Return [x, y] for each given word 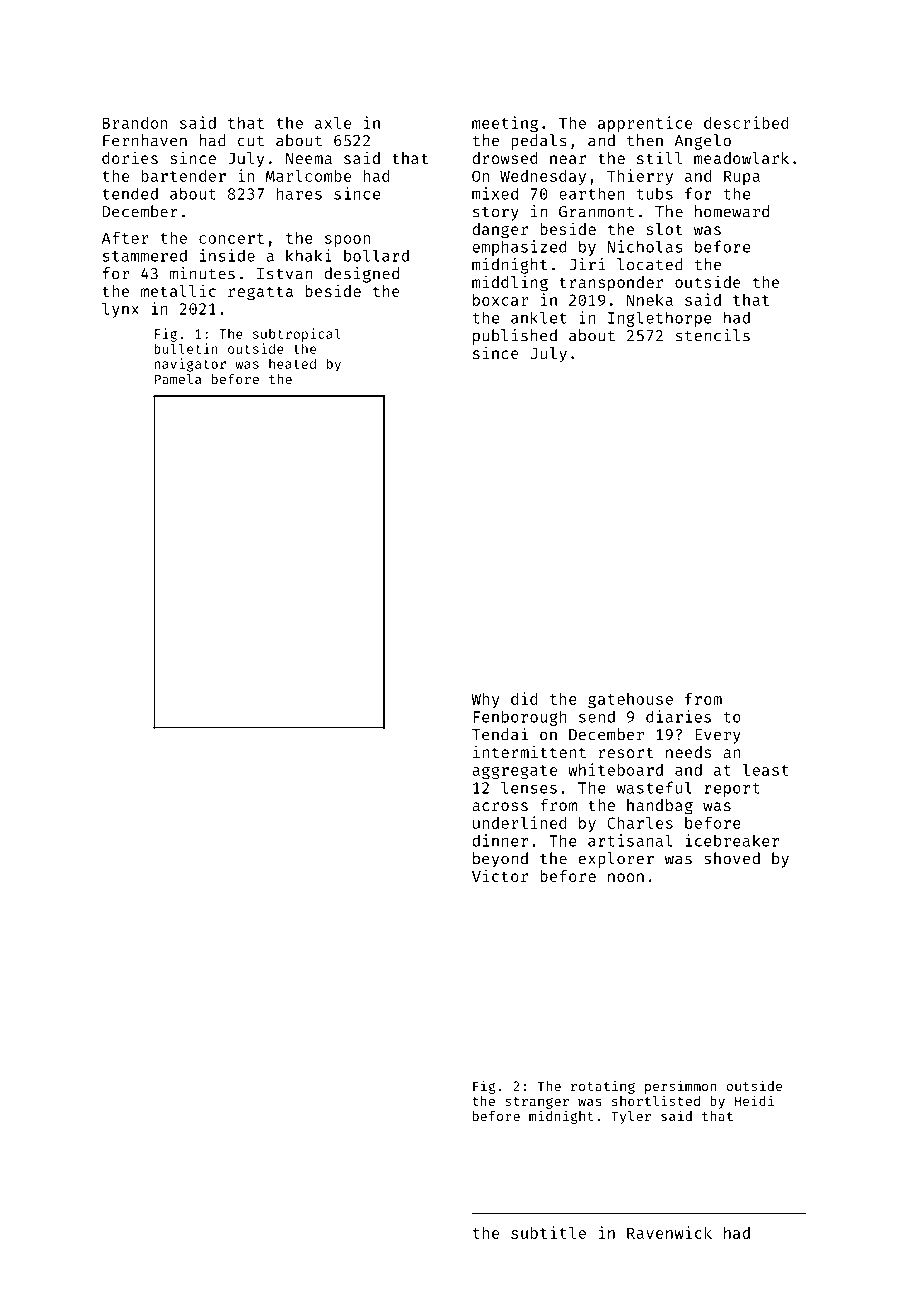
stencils [713, 335]
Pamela [178, 379]
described [746, 122]
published [515, 337]
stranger [537, 1103]
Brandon [135, 123]
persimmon [680, 1087]
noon [626, 877]
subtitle [548, 1232]
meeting [505, 124]
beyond [500, 860]
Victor [500, 875]
